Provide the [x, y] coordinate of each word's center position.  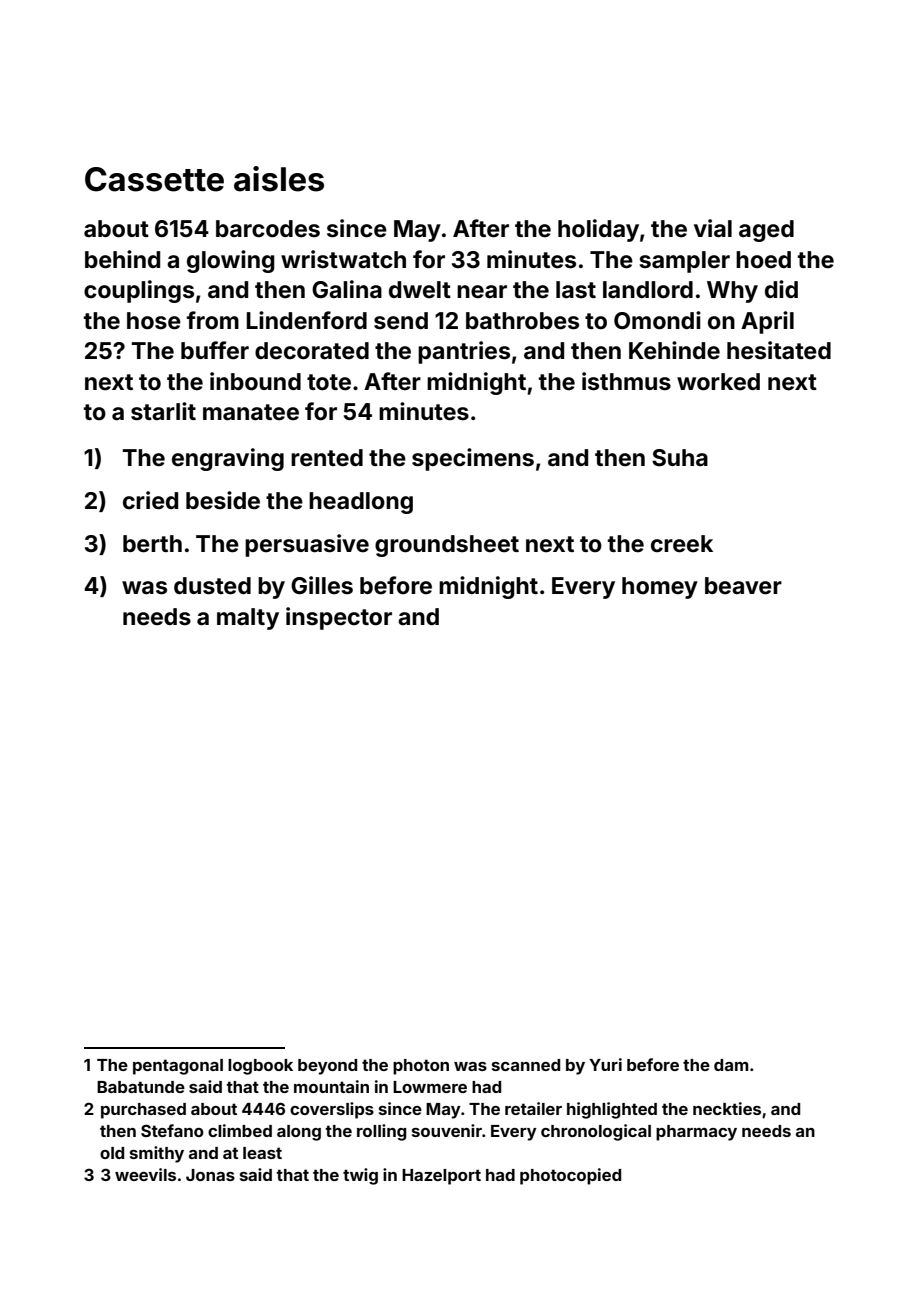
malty [248, 619]
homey [660, 588]
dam [731, 1065]
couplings [139, 291]
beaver [743, 586]
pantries [464, 352]
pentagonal [178, 1067]
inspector [339, 618]
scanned [526, 1065]
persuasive [307, 545]
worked [718, 382]
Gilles [322, 585]
